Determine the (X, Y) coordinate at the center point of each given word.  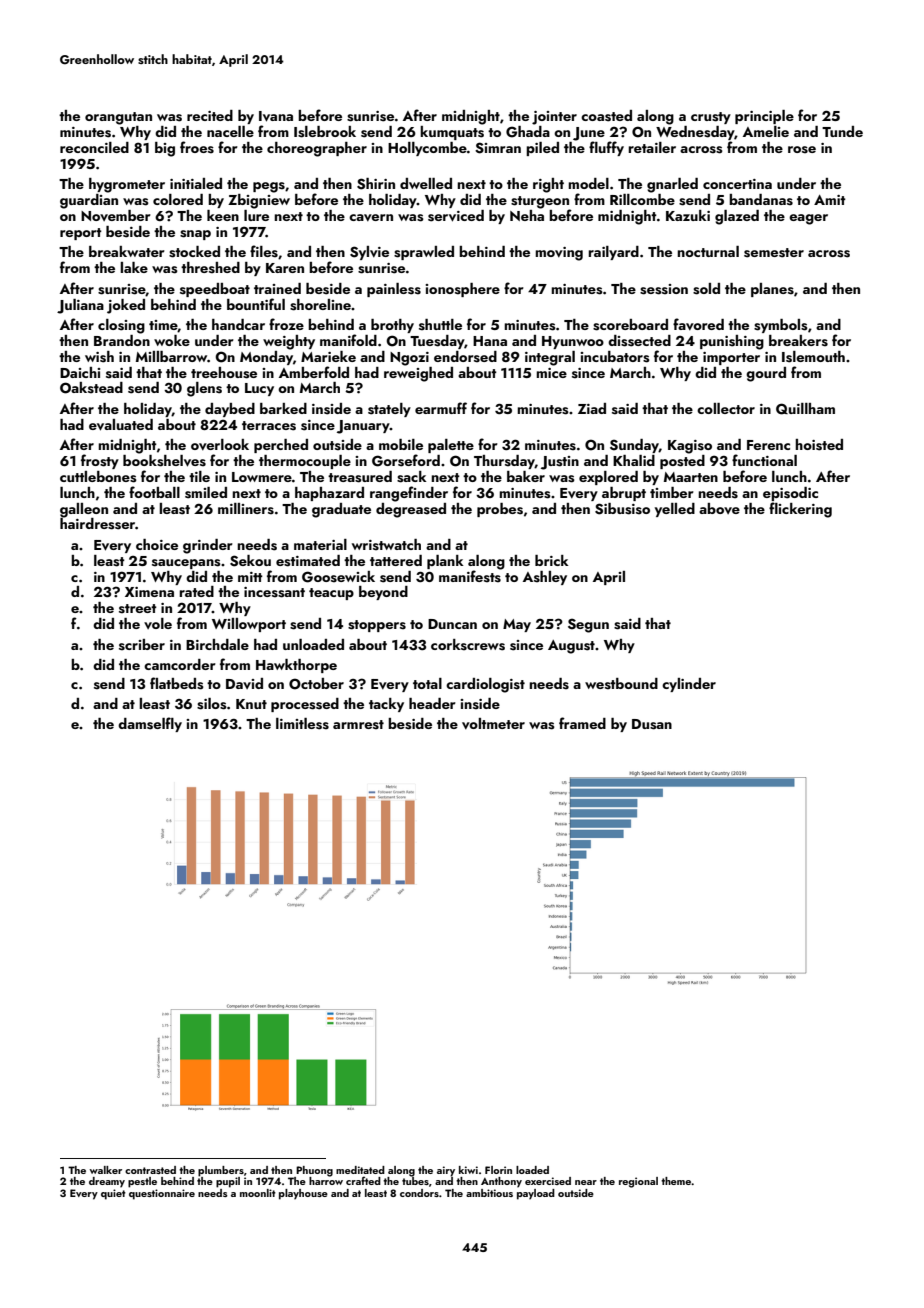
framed (582, 723)
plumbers (221, 1171)
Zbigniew (259, 201)
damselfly (150, 724)
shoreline (320, 305)
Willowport (249, 625)
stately (389, 410)
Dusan (652, 724)
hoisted (819, 445)
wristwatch (386, 545)
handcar (238, 324)
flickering (800, 510)
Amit (830, 200)
